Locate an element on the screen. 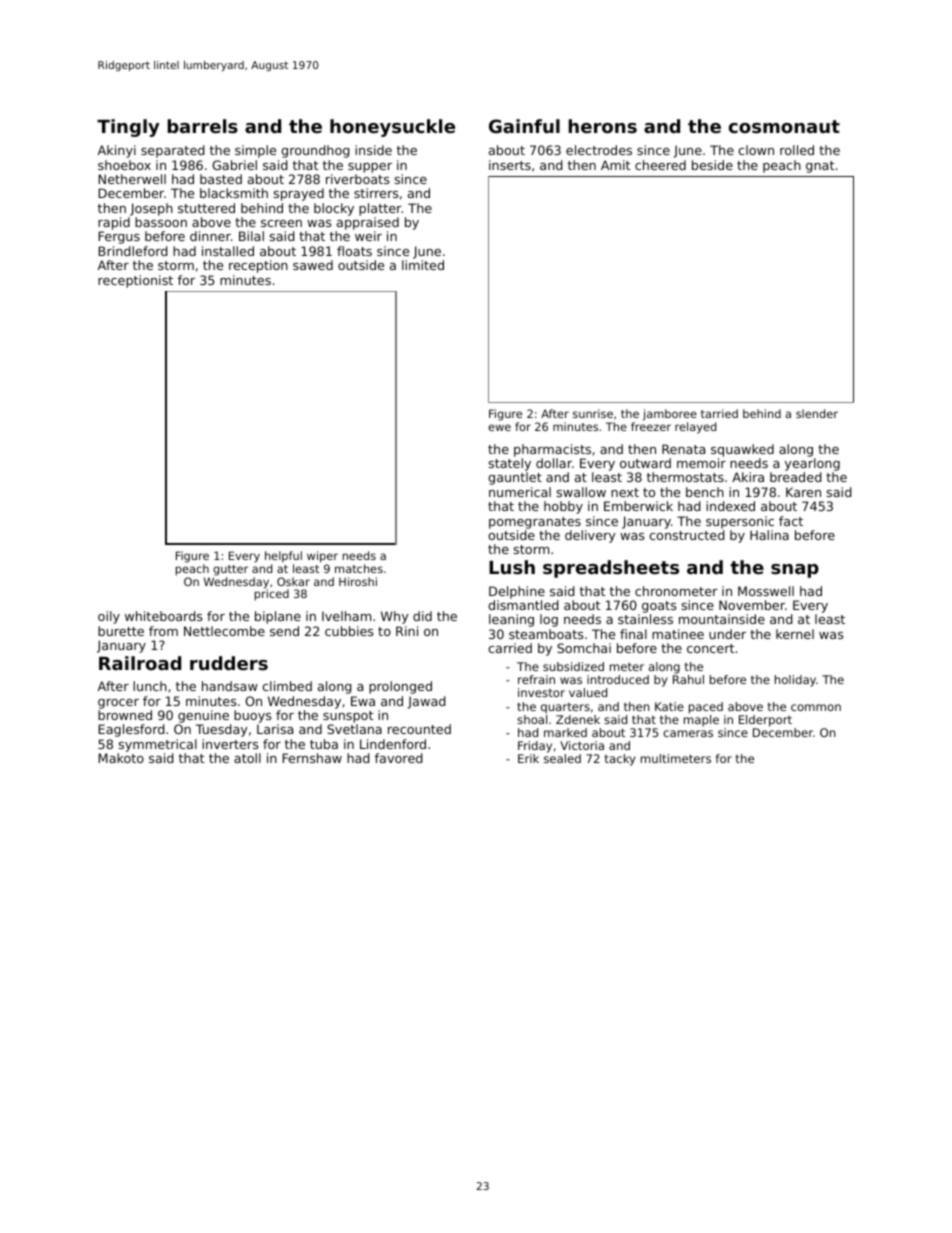  Makoto is located at coordinates (121, 758).
